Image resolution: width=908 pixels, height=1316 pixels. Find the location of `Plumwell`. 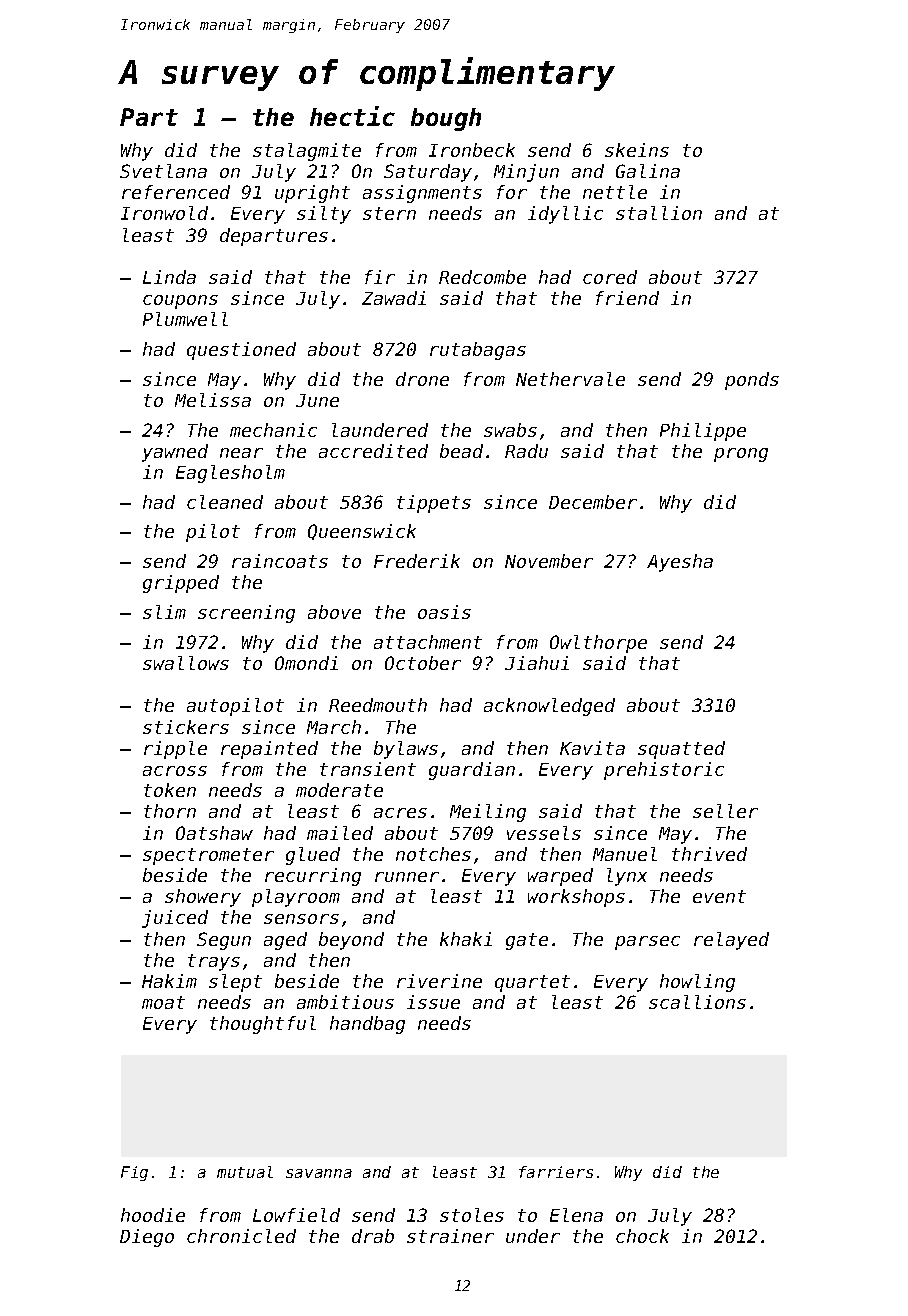

Plumwell is located at coordinates (185, 319).
